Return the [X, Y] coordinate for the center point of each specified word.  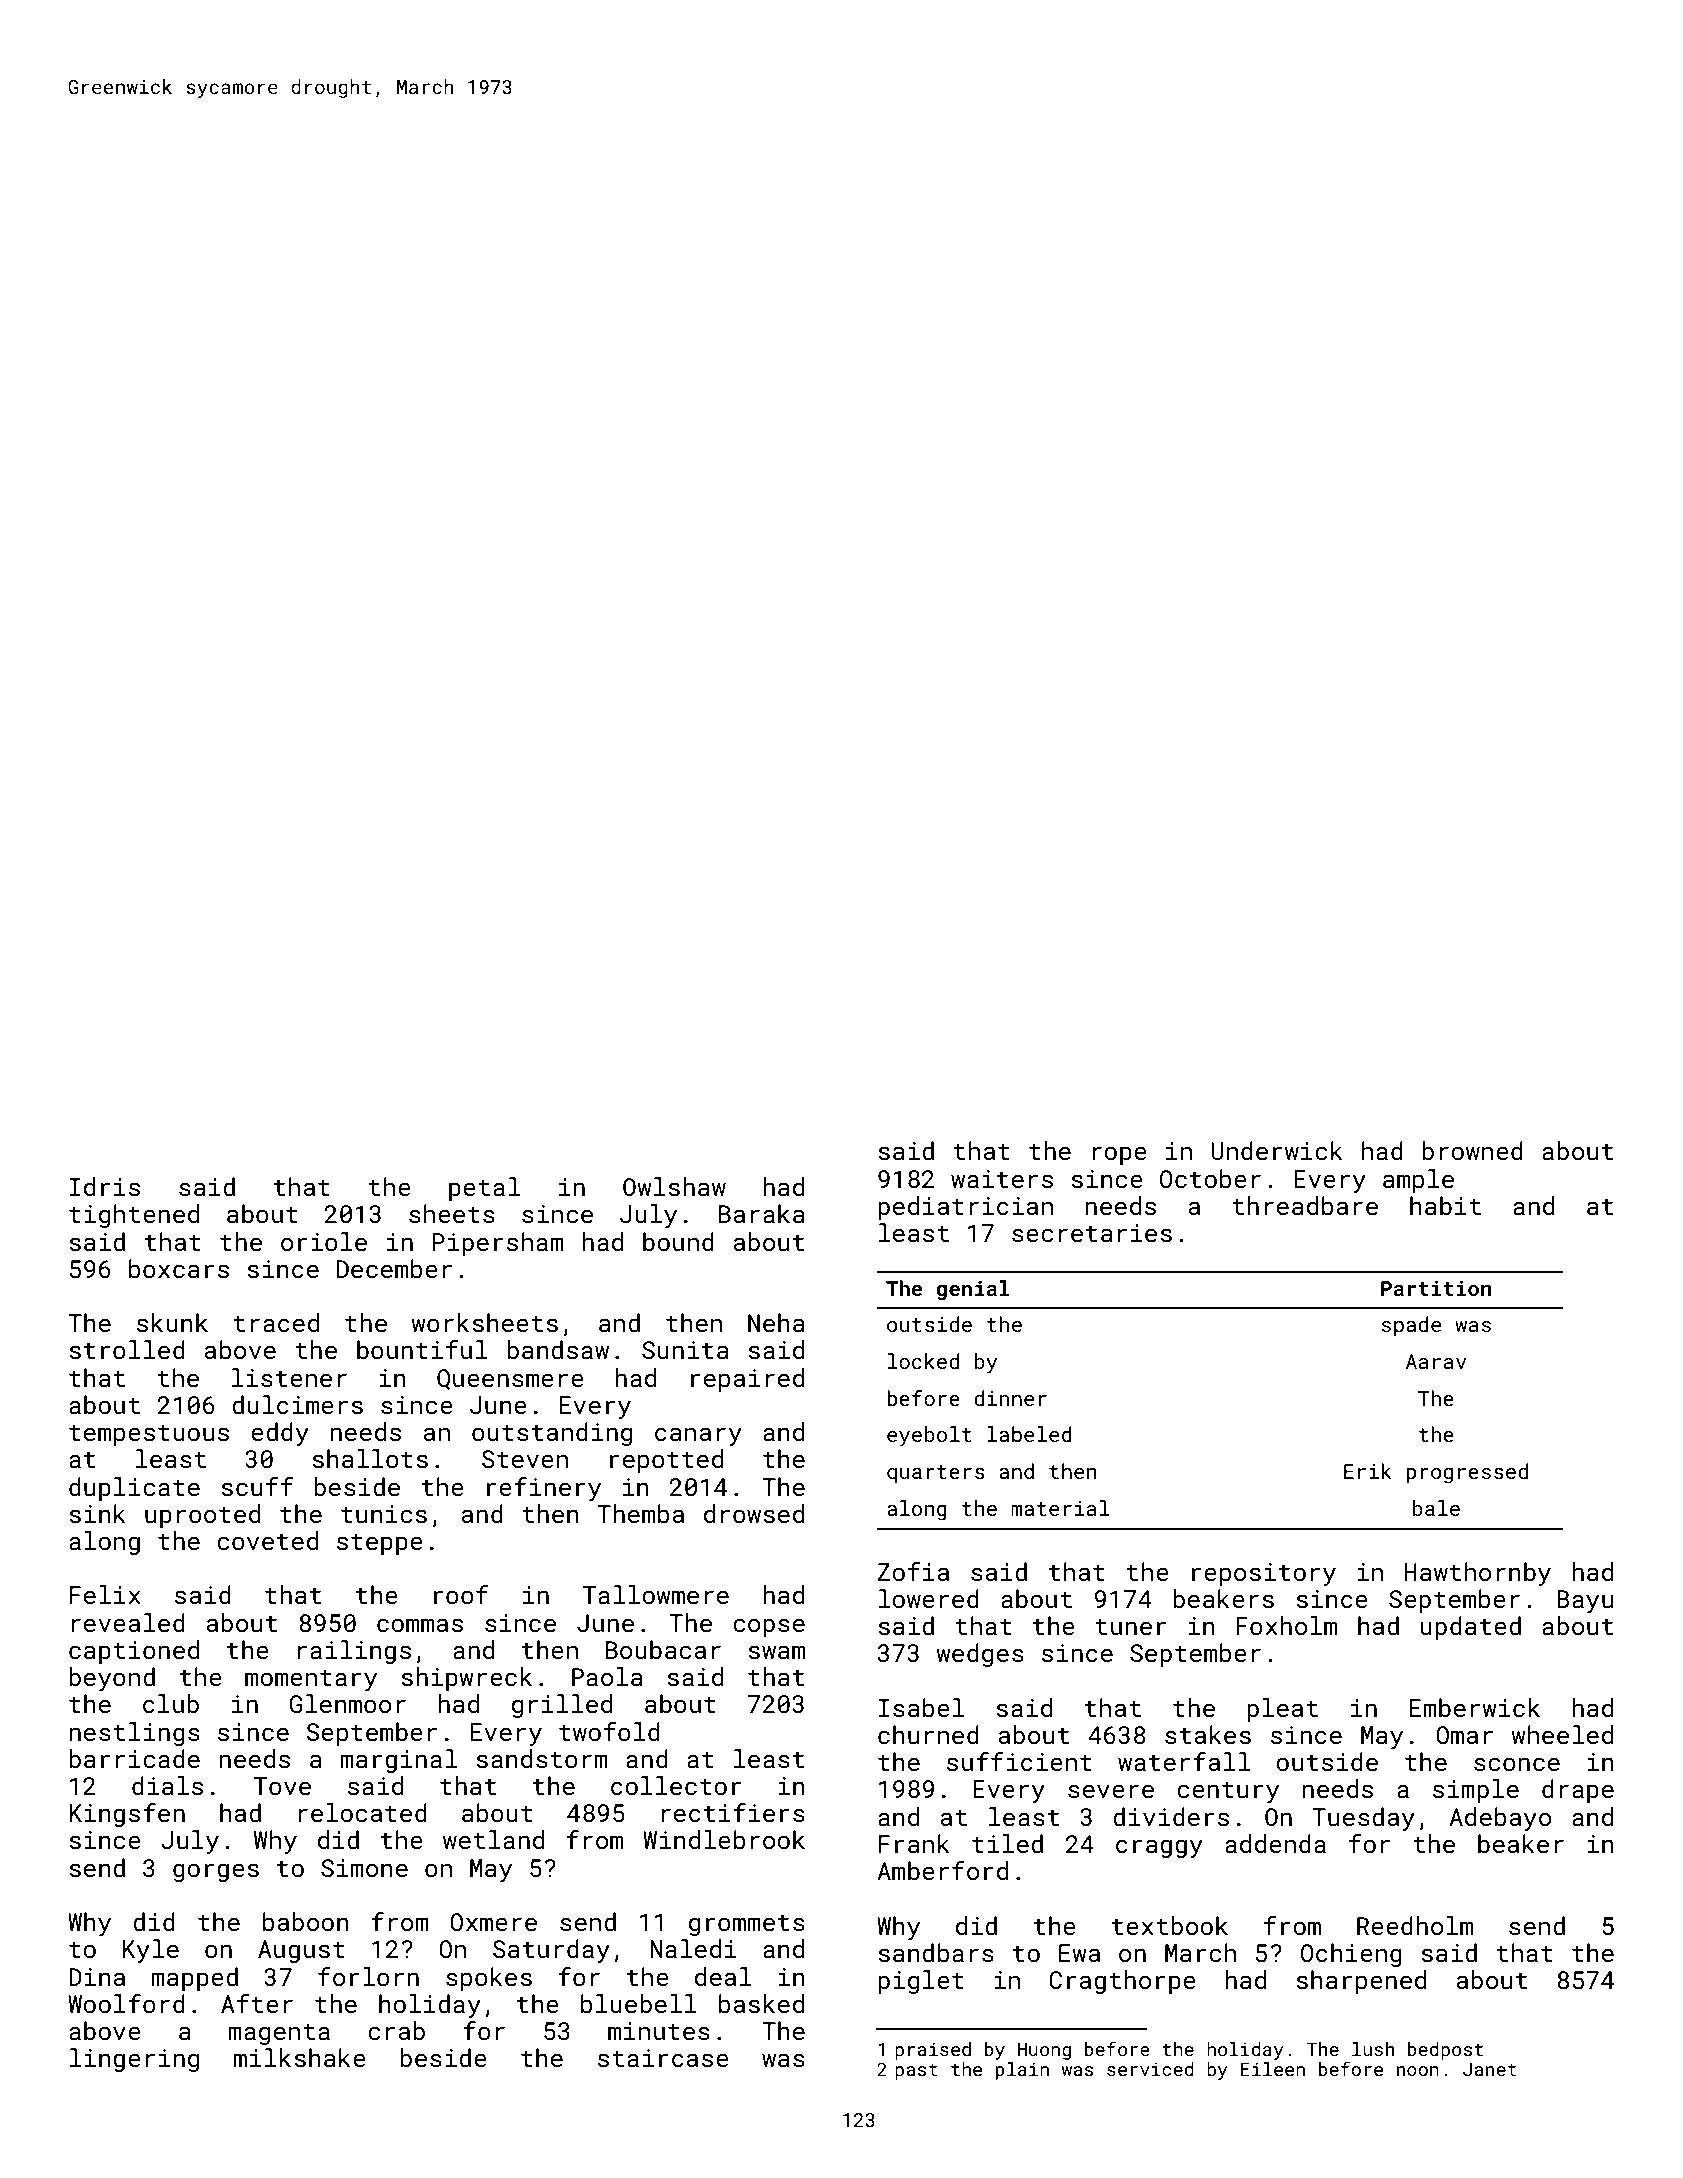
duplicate [134, 1489]
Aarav [1436, 1361]
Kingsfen [127, 1815]
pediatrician [965, 1208]
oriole [324, 1241]
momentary [311, 1680]
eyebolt [929, 1436]
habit [1445, 1205]
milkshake [300, 2057]
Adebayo [1500, 1819]
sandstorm [542, 1758]
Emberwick [1475, 1707]
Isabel [921, 1707]
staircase [663, 2058]
